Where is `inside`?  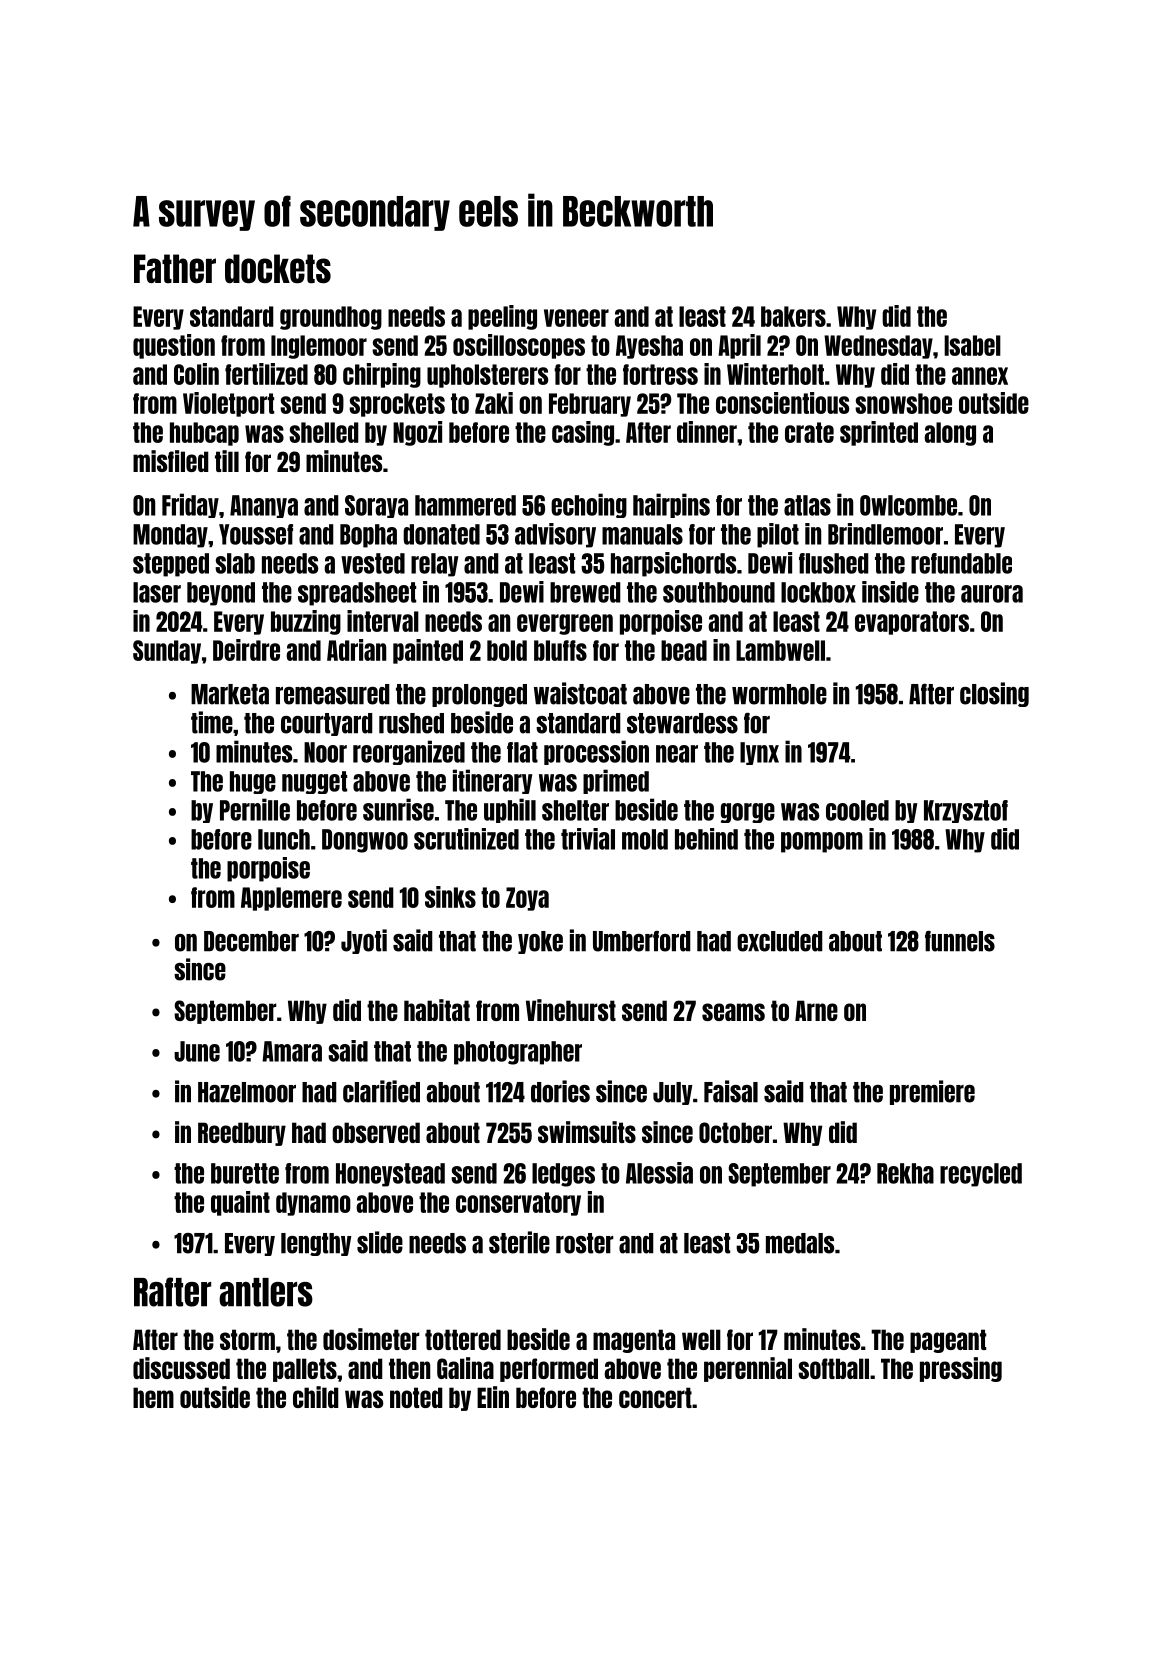
inside is located at coordinates (890, 592).
